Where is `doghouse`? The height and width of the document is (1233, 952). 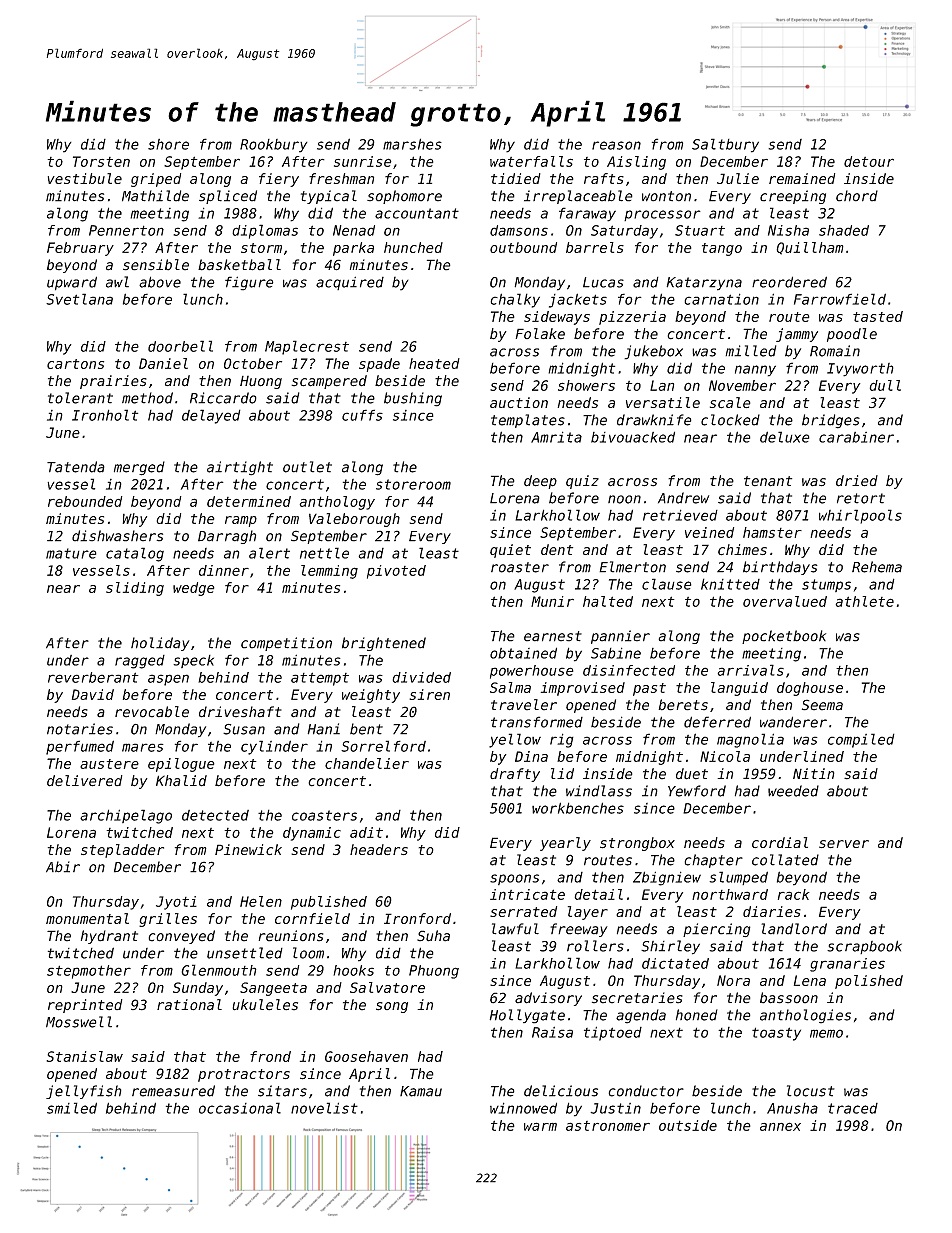 doghouse is located at coordinates (810, 689).
